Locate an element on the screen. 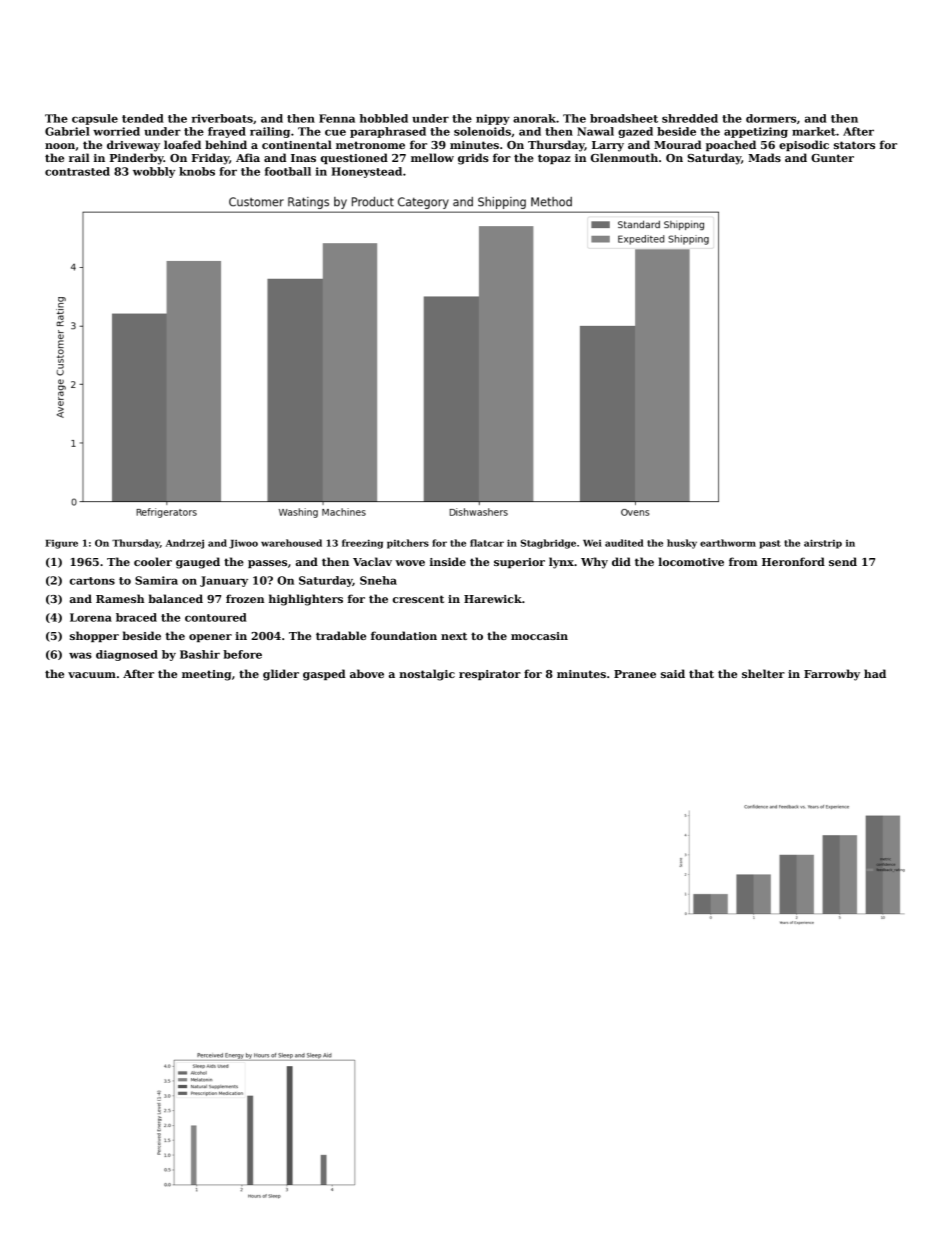  dormers is located at coordinates (771, 118).
